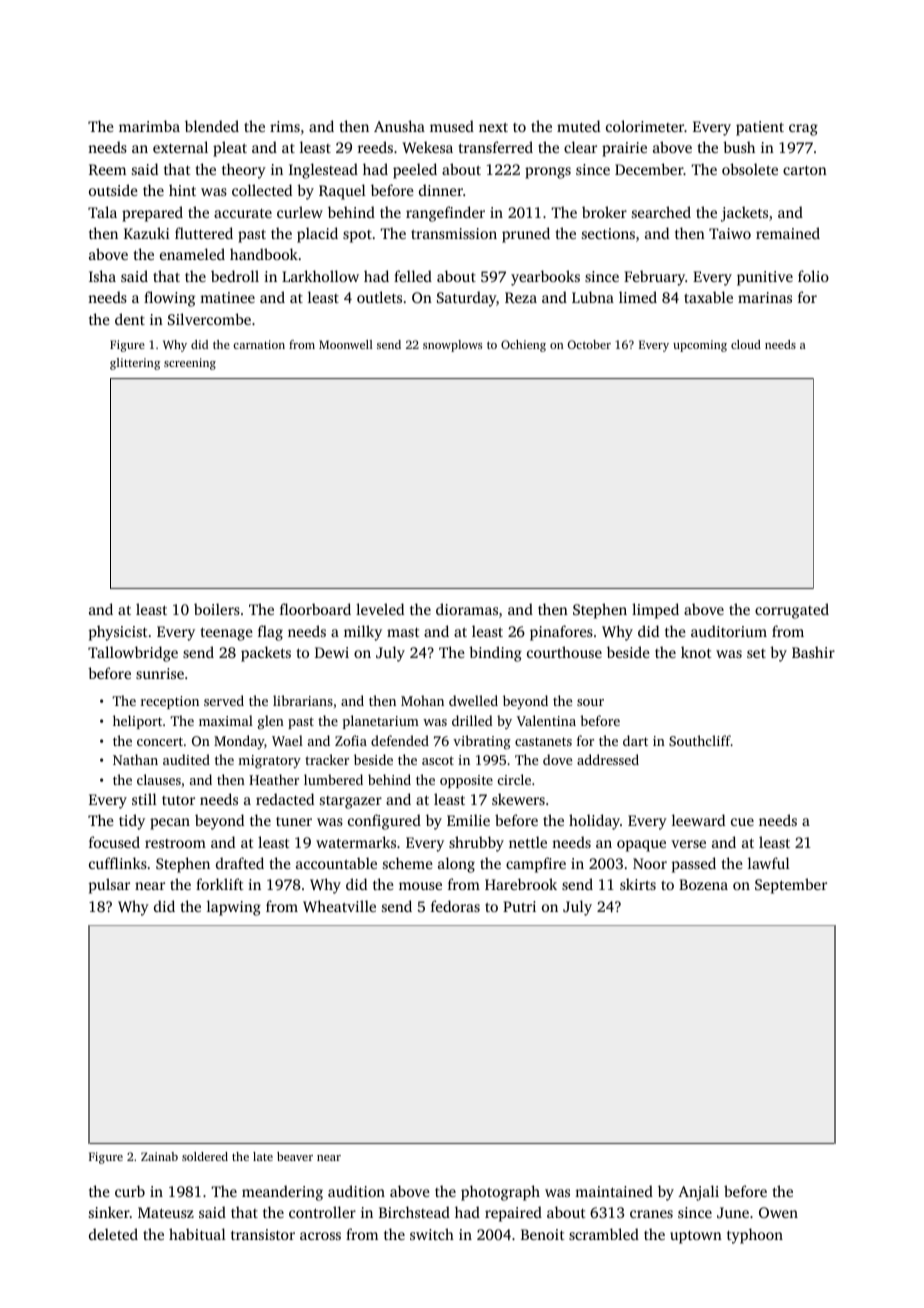 Image resolution: width=924 pixels, height=1308 pixels. What do you see at coordinates (500, 1193) in the page?
I see `photograph` at bounding box center [500, 1193].
